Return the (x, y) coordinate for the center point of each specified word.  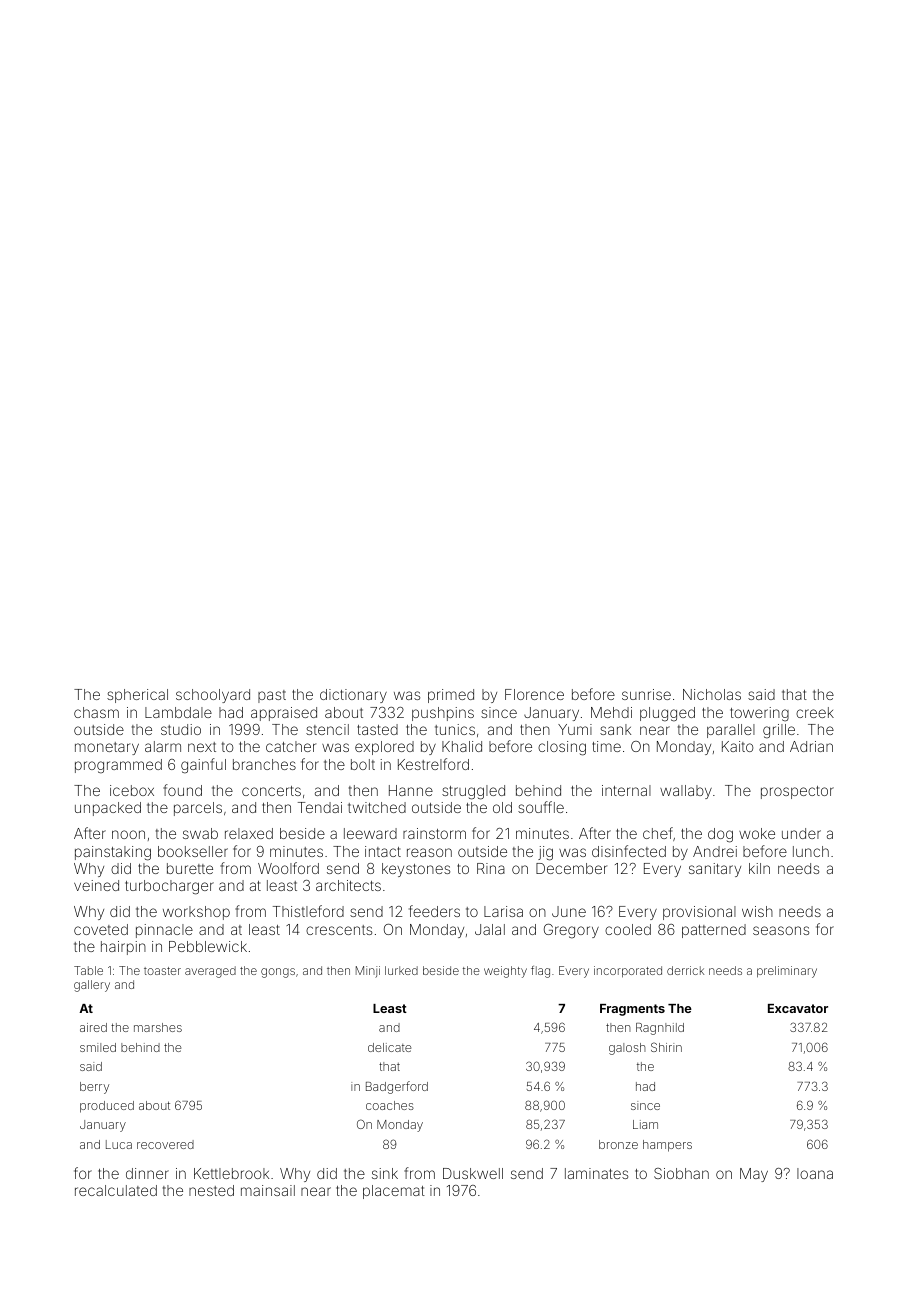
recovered (165, 1144)
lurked (401, 970)
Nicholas (712, 694)
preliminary (787, 972)
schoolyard (213, 696)
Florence (534, 694)
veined (96, 885)
